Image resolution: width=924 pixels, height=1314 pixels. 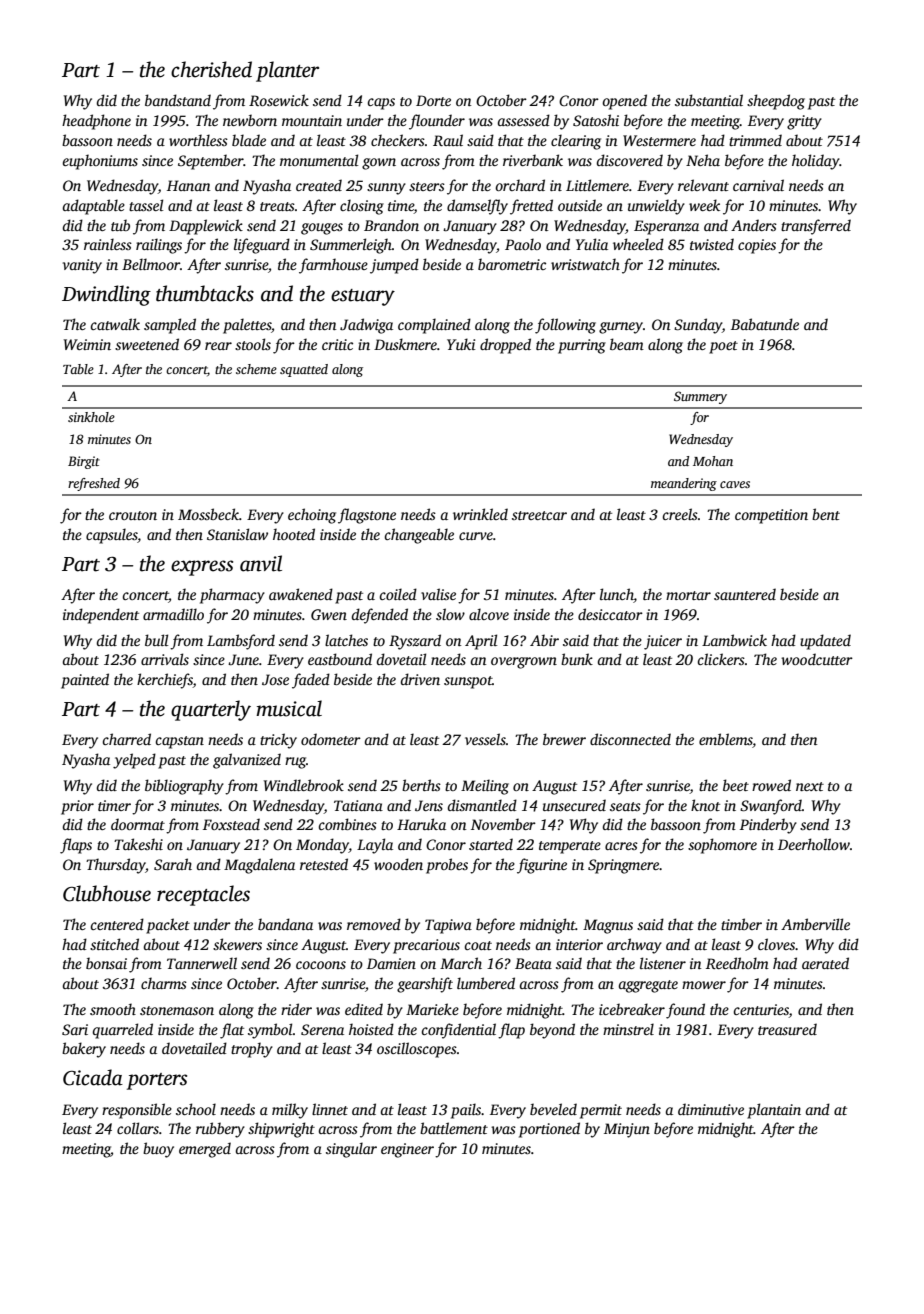 I want to click on oscilloscopes, so click(x=417, y=1050).
